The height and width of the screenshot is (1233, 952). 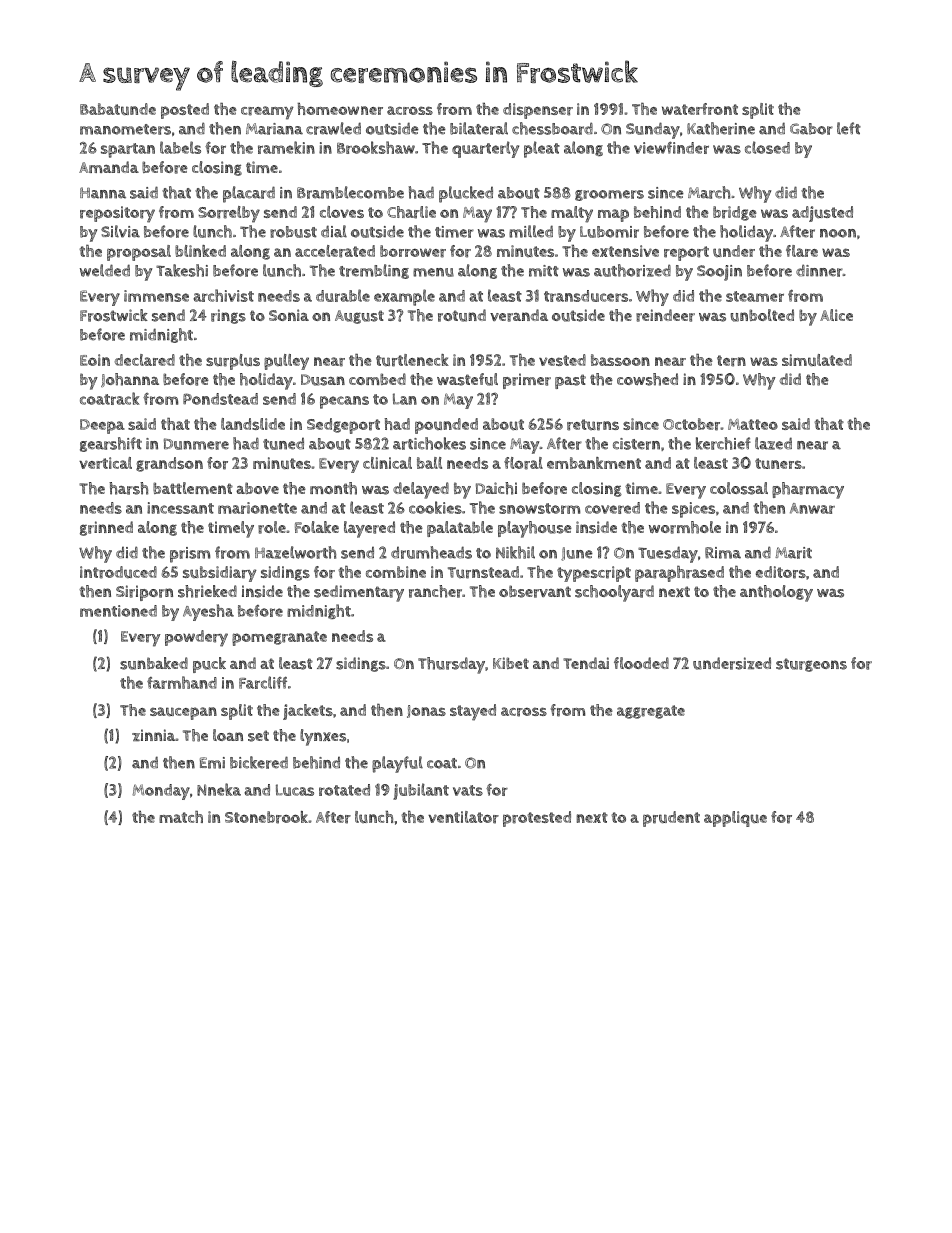 What do you see at coordinates (849, 128) in the screenshot?
I see `left` at bounding box center [849, 128].
